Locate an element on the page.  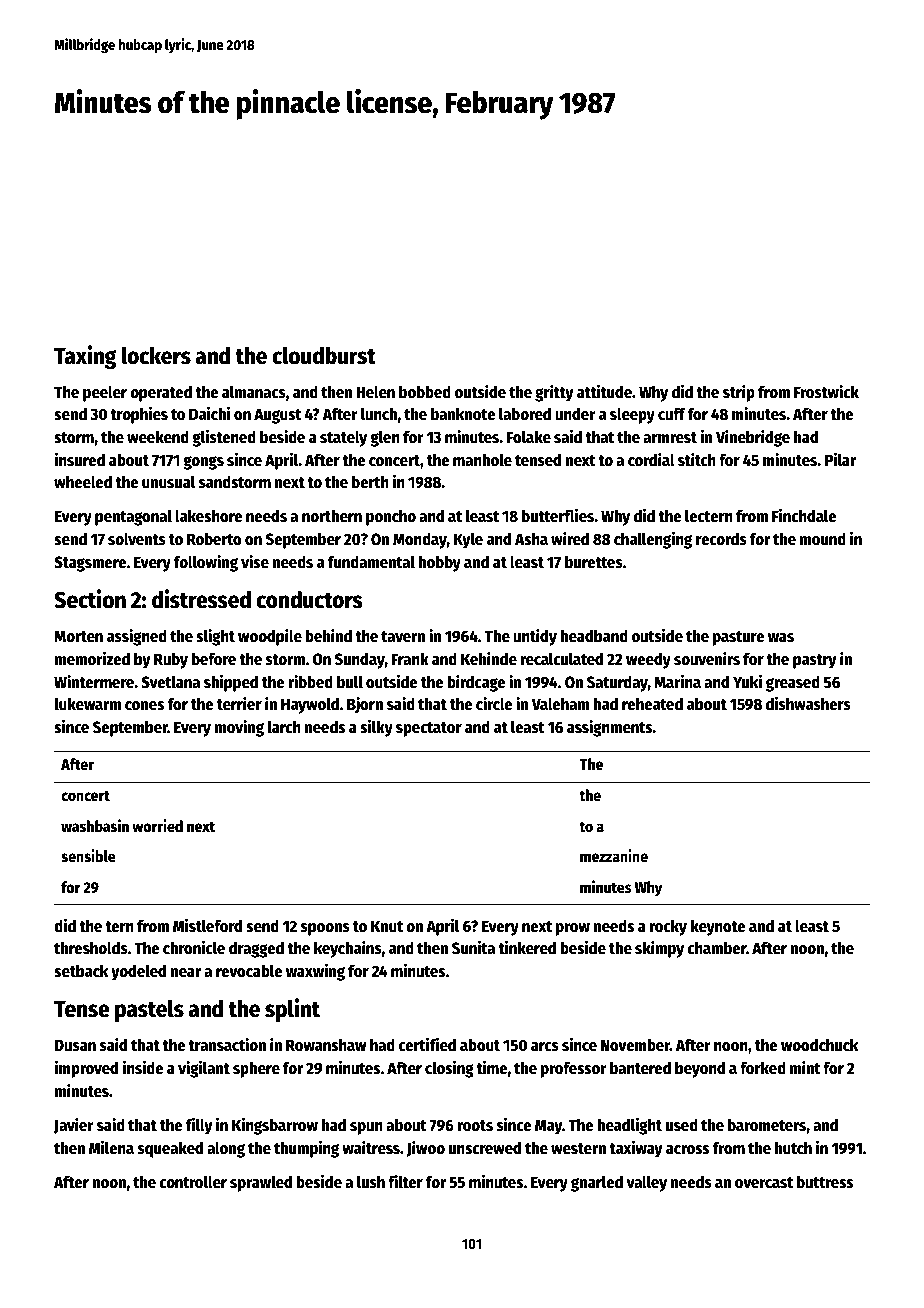
cones is located at coordinates (144, 706).
